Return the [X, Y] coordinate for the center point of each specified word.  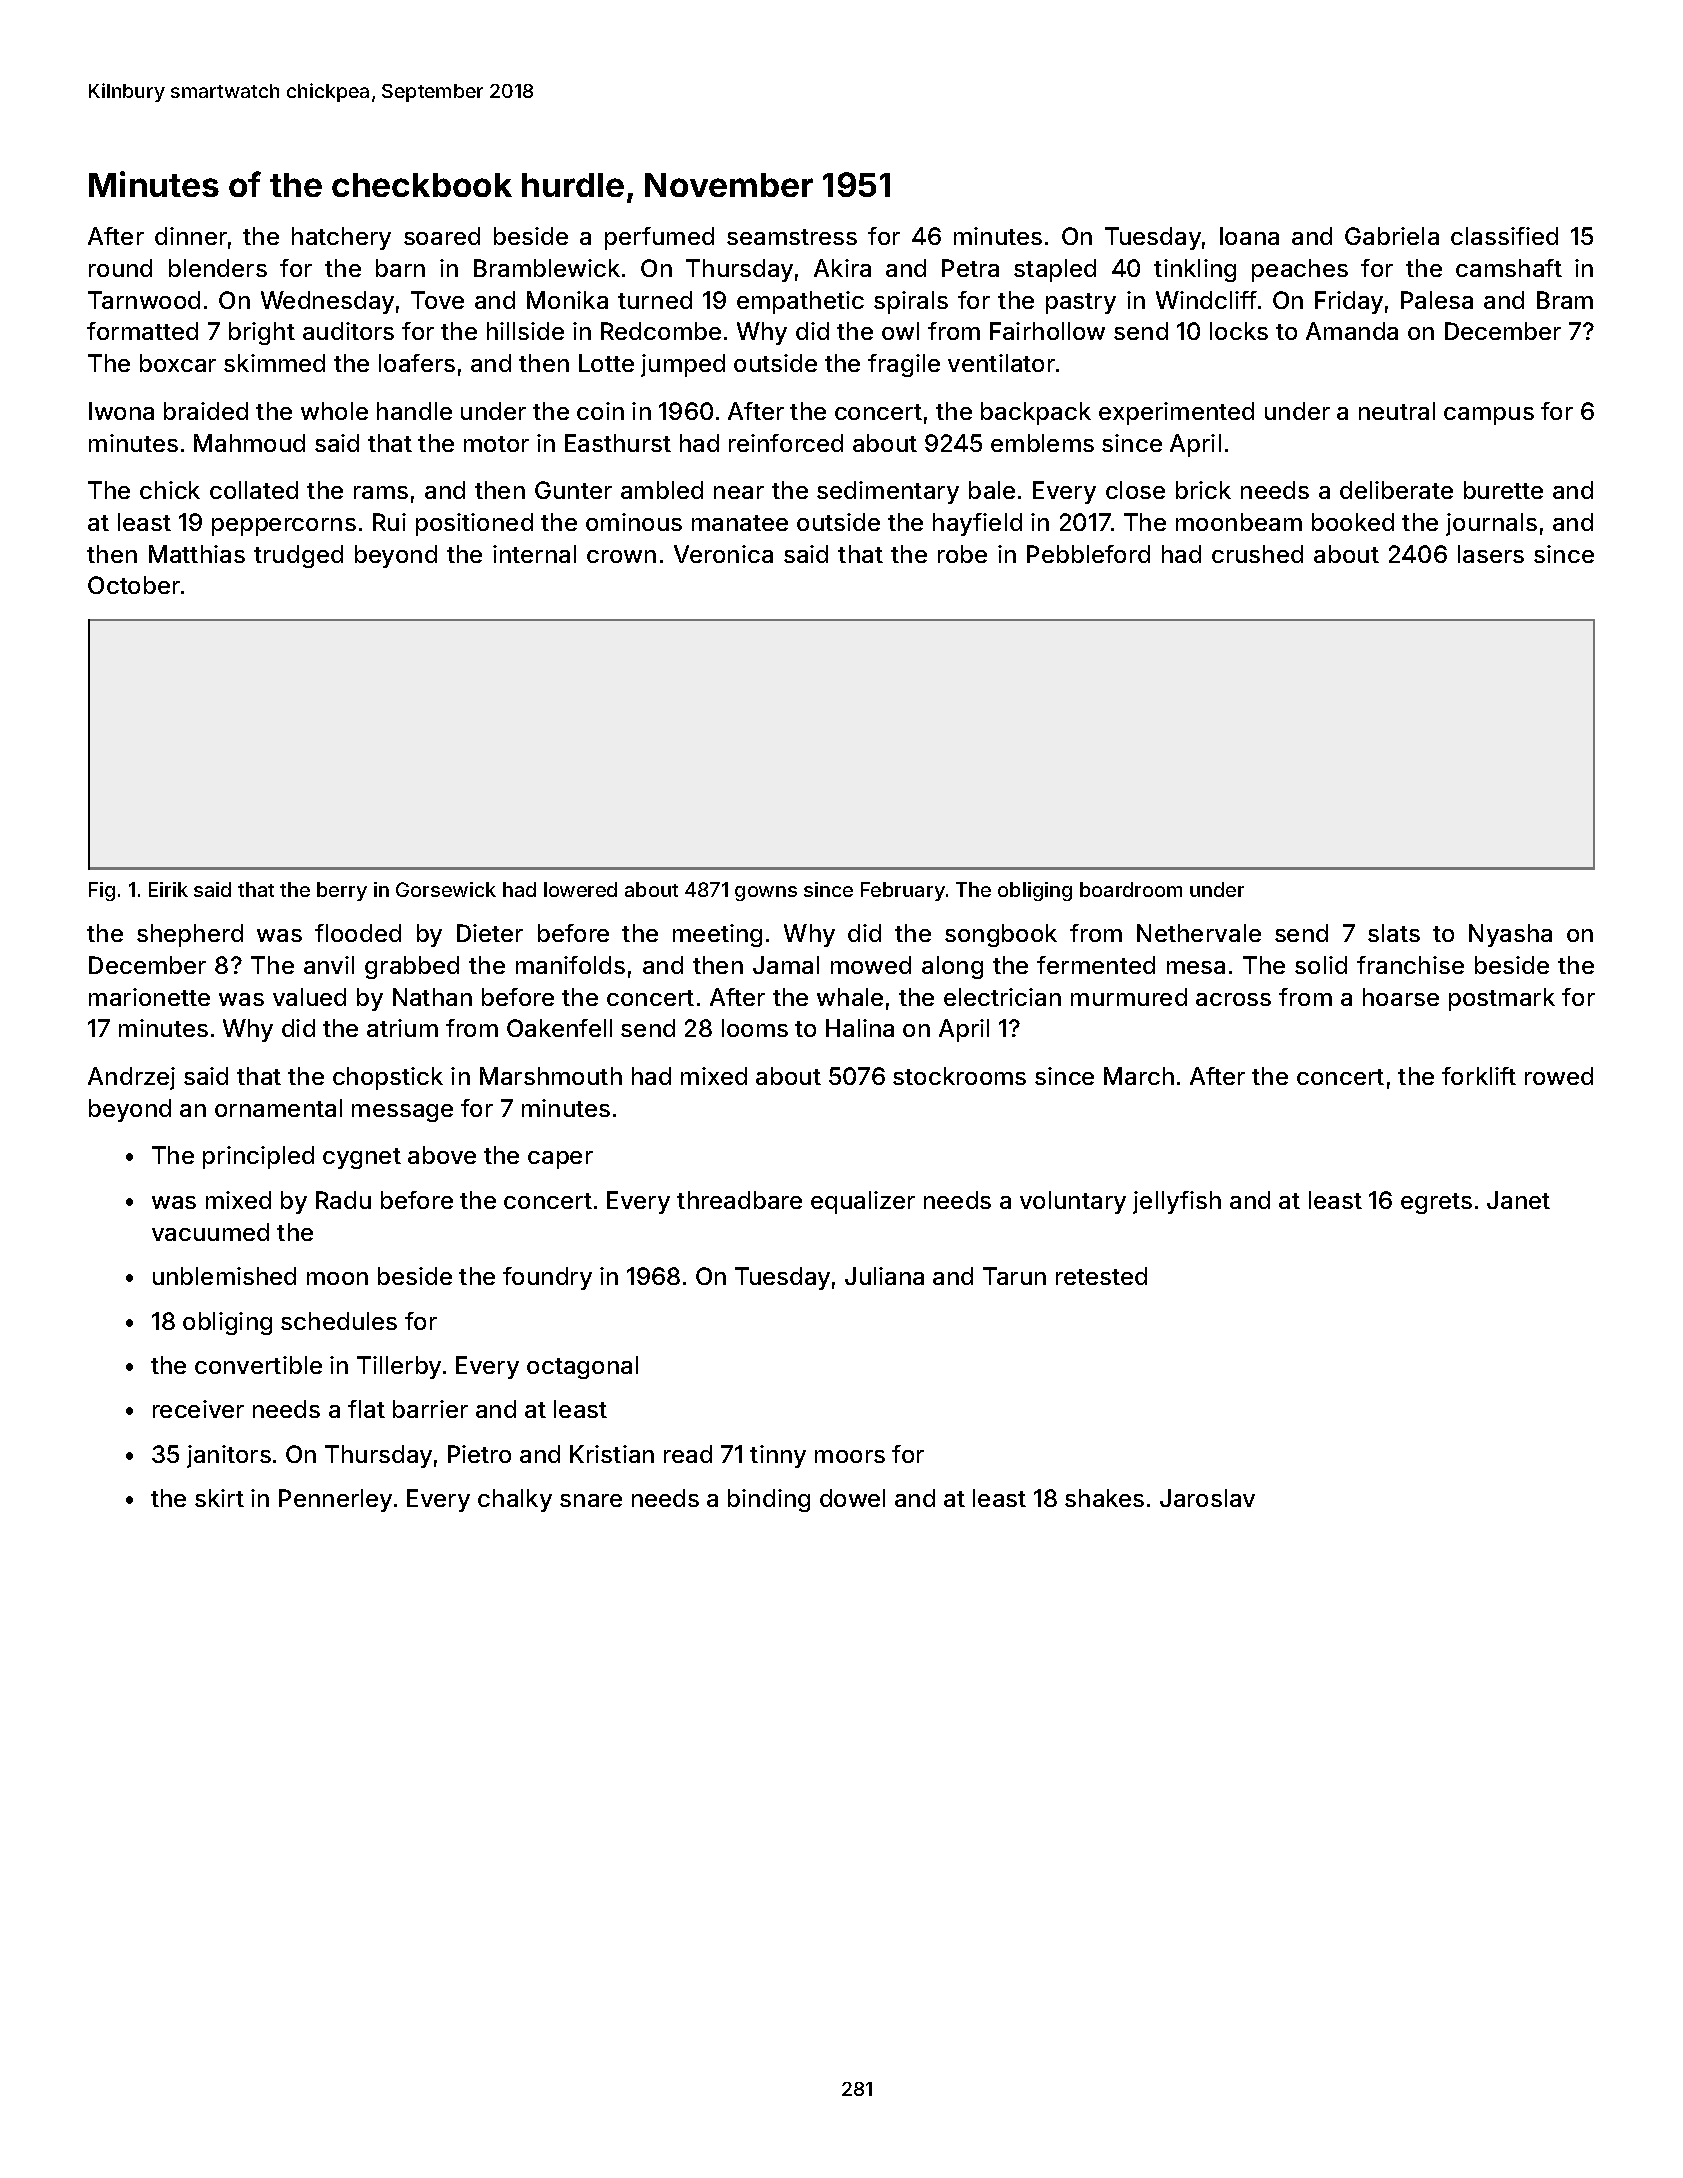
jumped [683, 365]
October [134, 585]
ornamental [278, 1108]
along [952, 967]
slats [1394, 933]
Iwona [121, 411]
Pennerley [335, 1500]
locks [1239, 331]
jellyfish [1177, 1202]
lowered [580, 889]
